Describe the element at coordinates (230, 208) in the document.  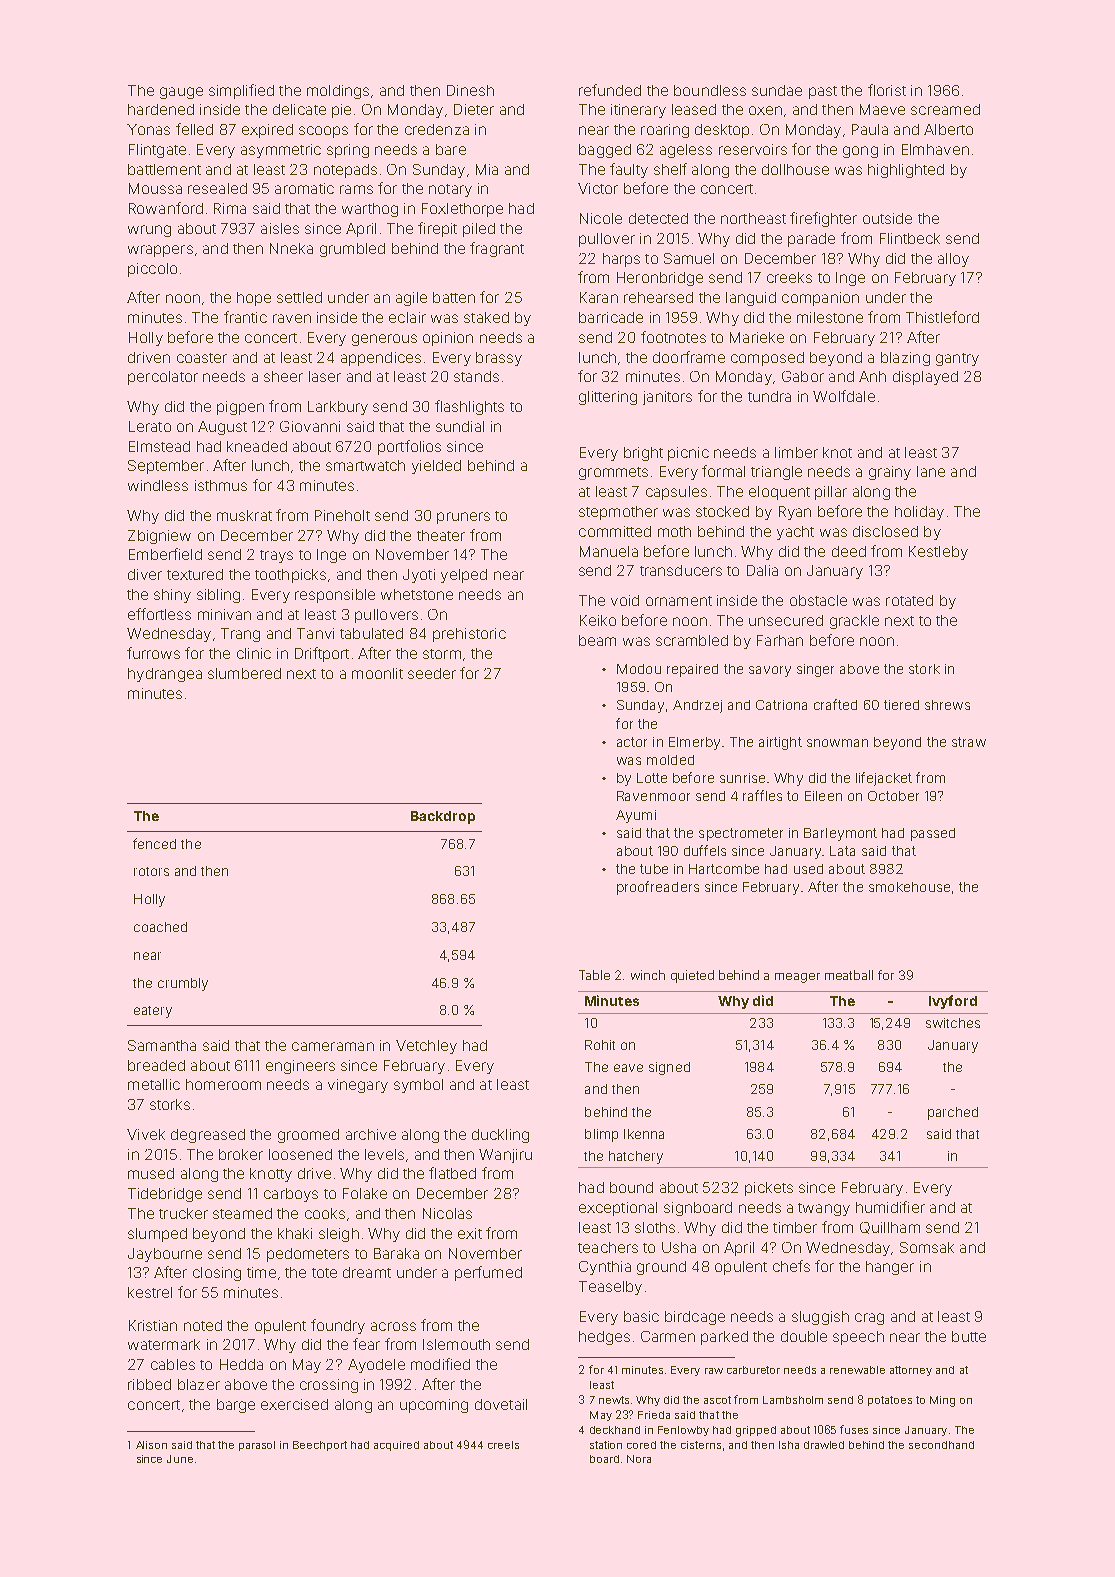
I see `Rima` at that location.
